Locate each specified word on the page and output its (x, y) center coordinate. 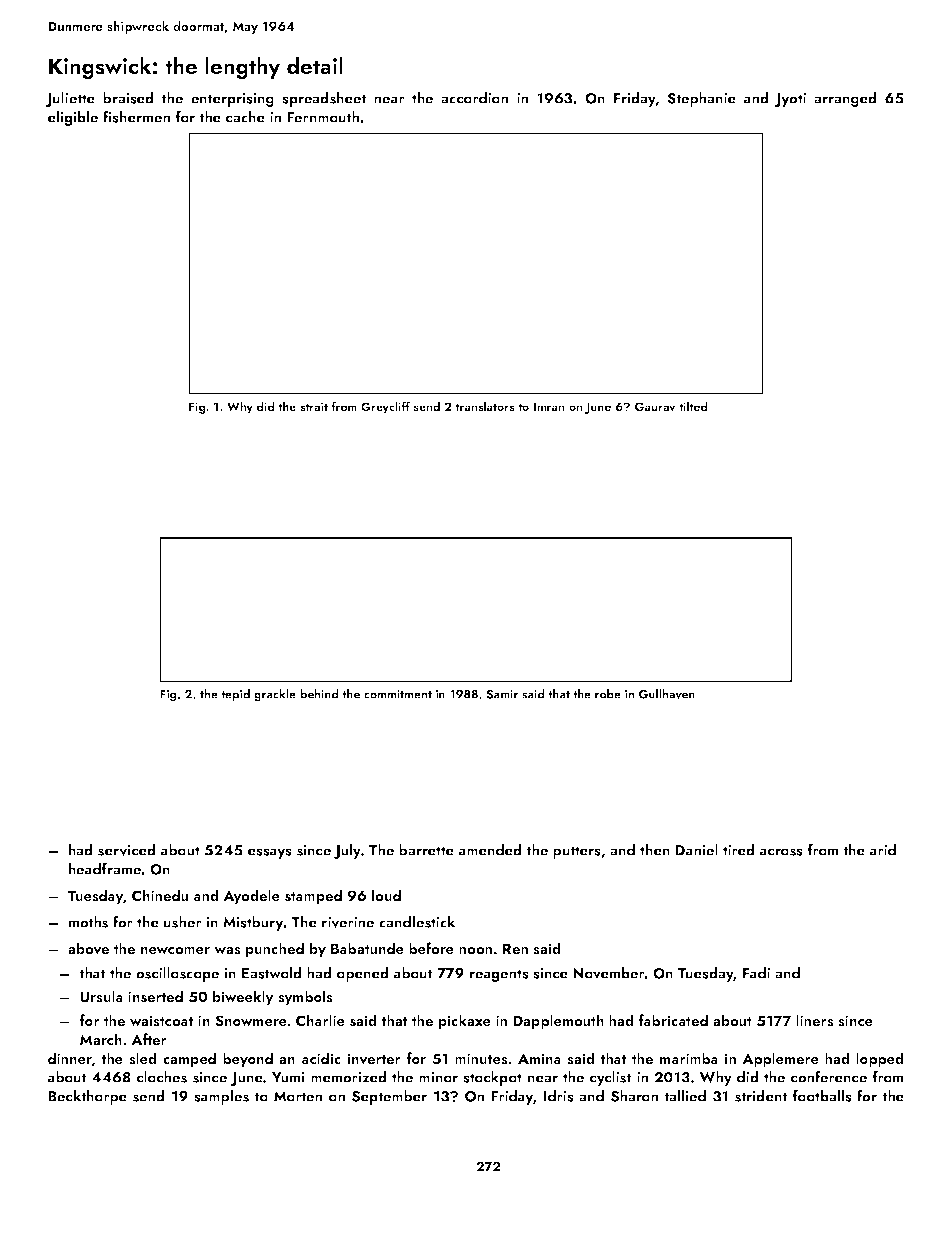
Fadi (756, 973)
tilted (693, 406)
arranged (845, 99)
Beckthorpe (87, 1097)
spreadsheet (324, 99)
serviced (127, 850)
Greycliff (385, 407)
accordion (474, 98)
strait (314, 406)
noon (475, 950)
